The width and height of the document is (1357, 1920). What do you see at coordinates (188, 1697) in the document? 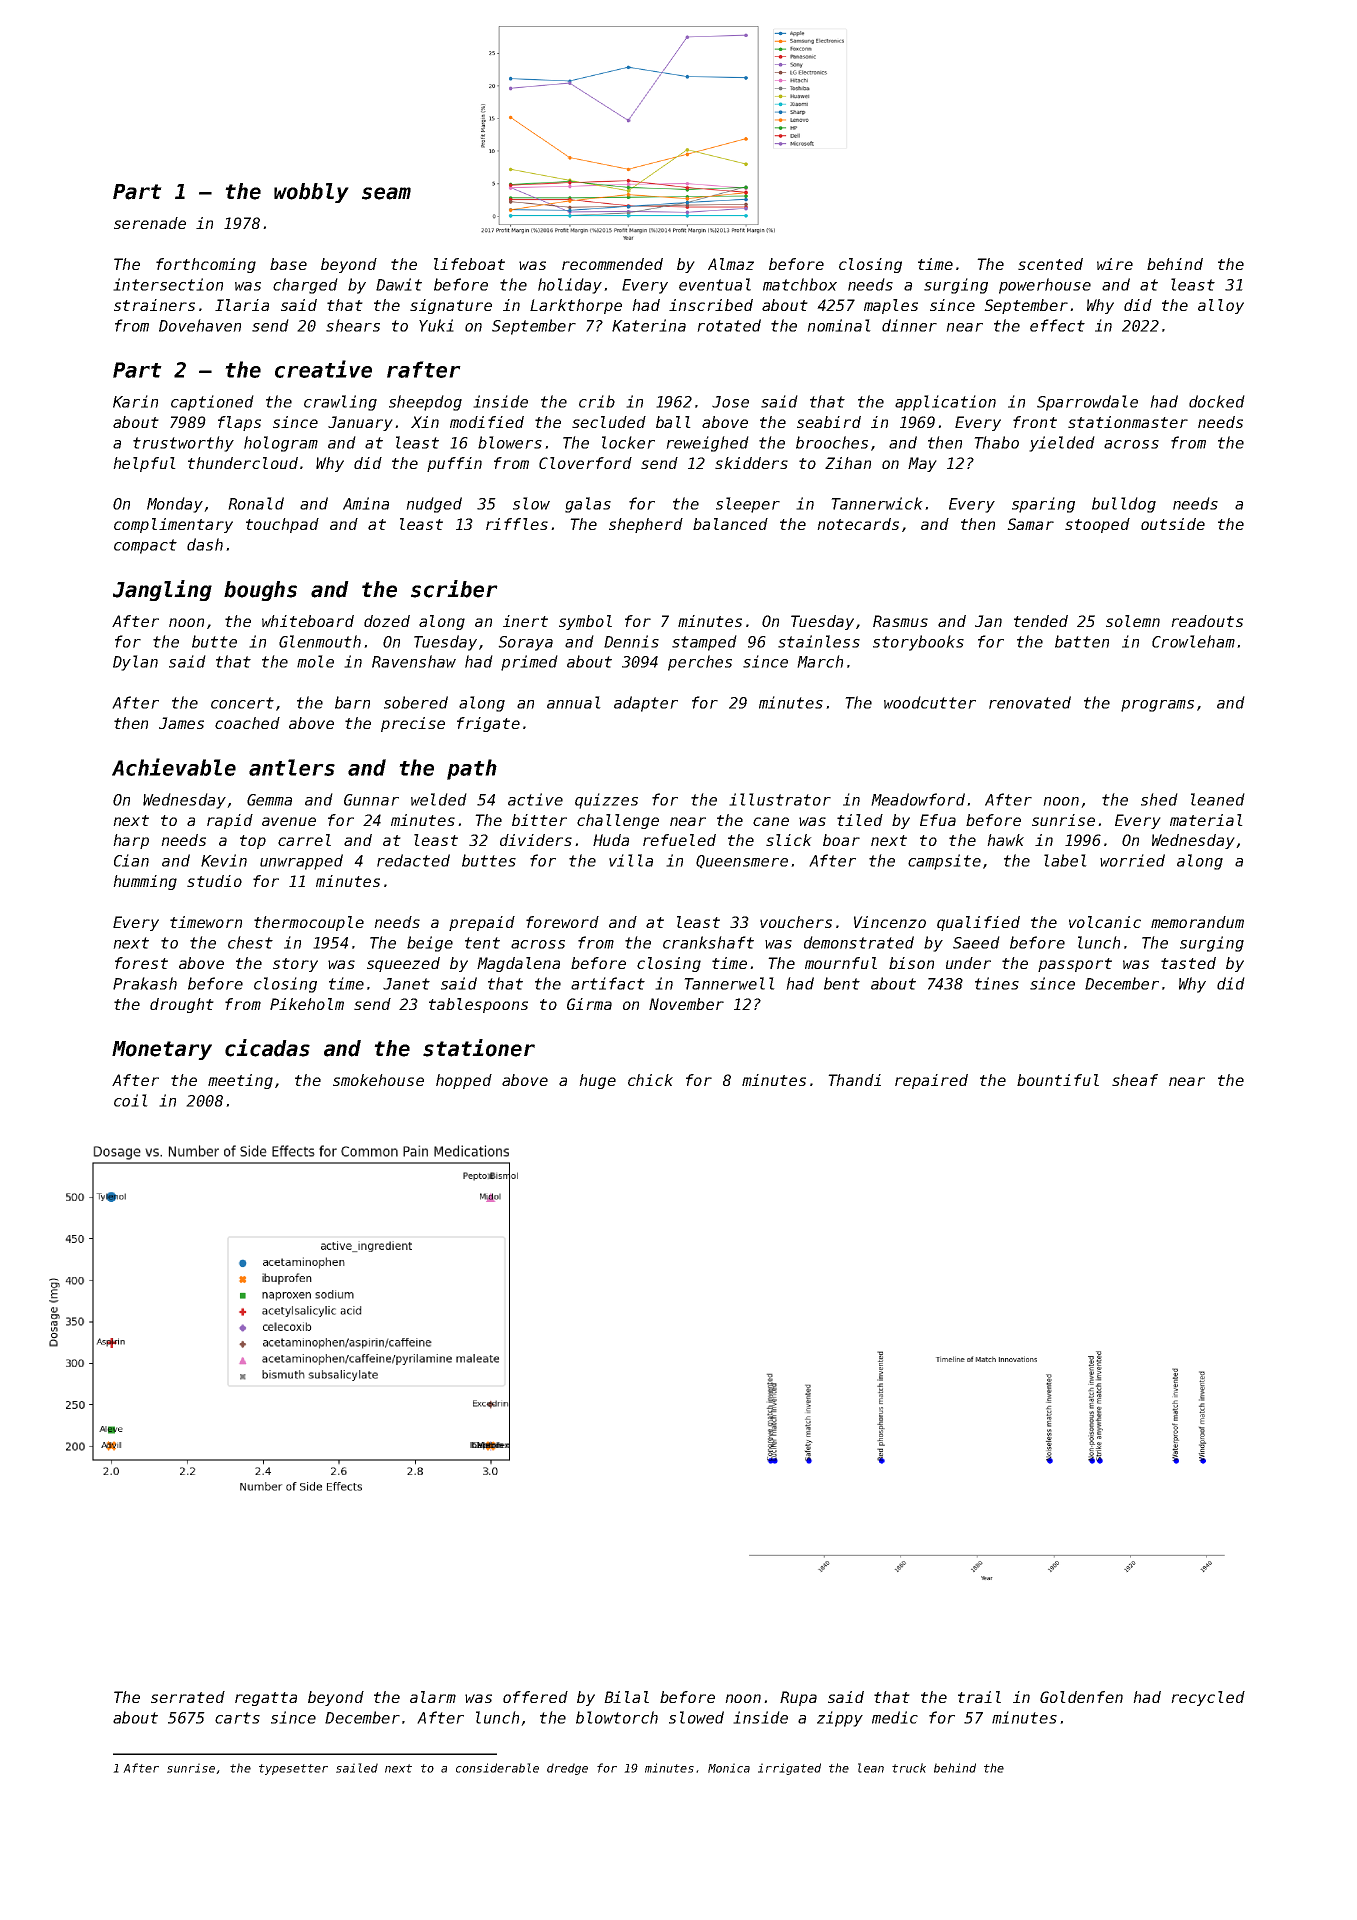
I see `serrated` at bounding box center [188, 1697].
